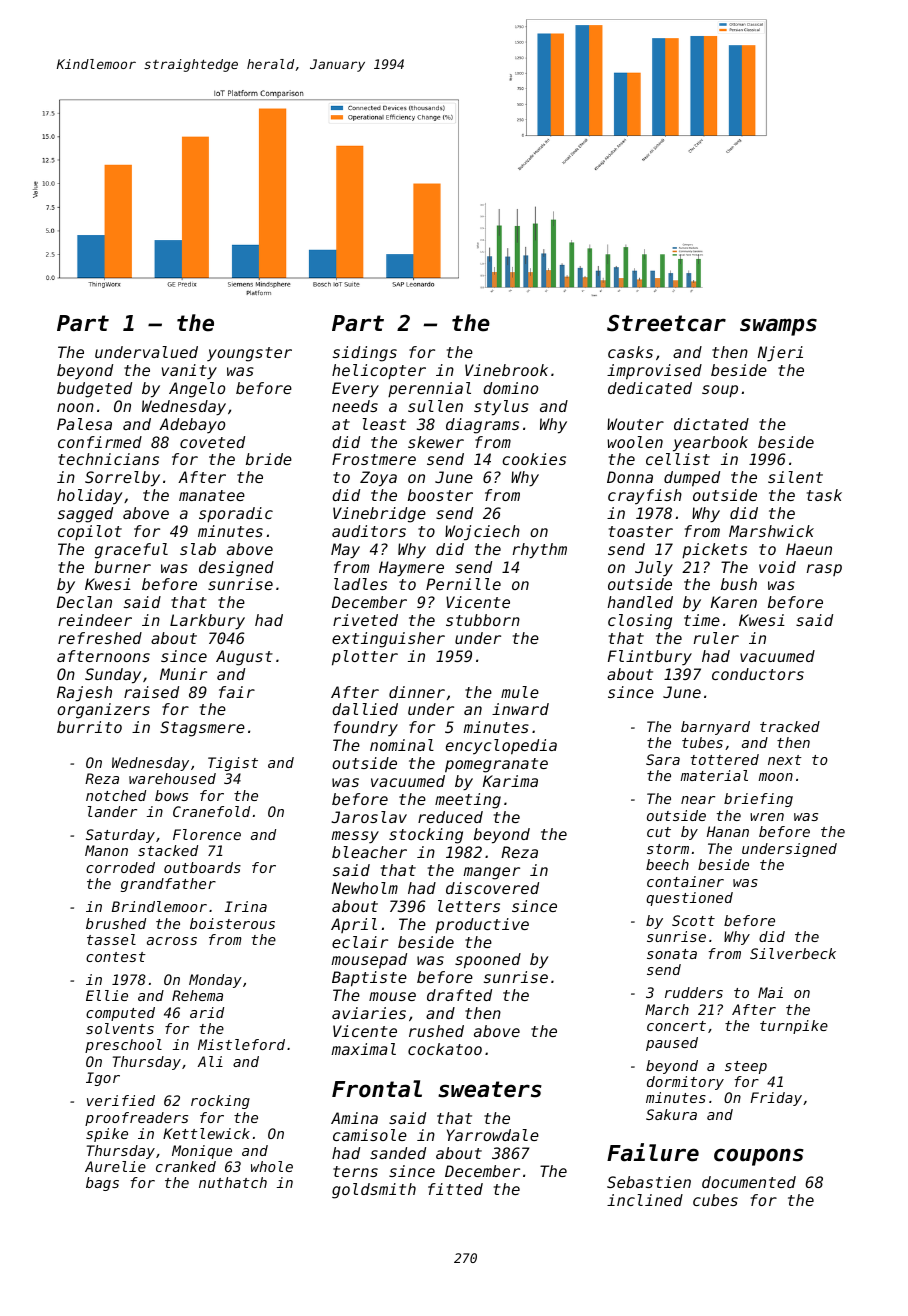 The image size is (908, 1316). Describe the element at coordinates (106, 850) in the screenshot. I see `Manon` at that location.
